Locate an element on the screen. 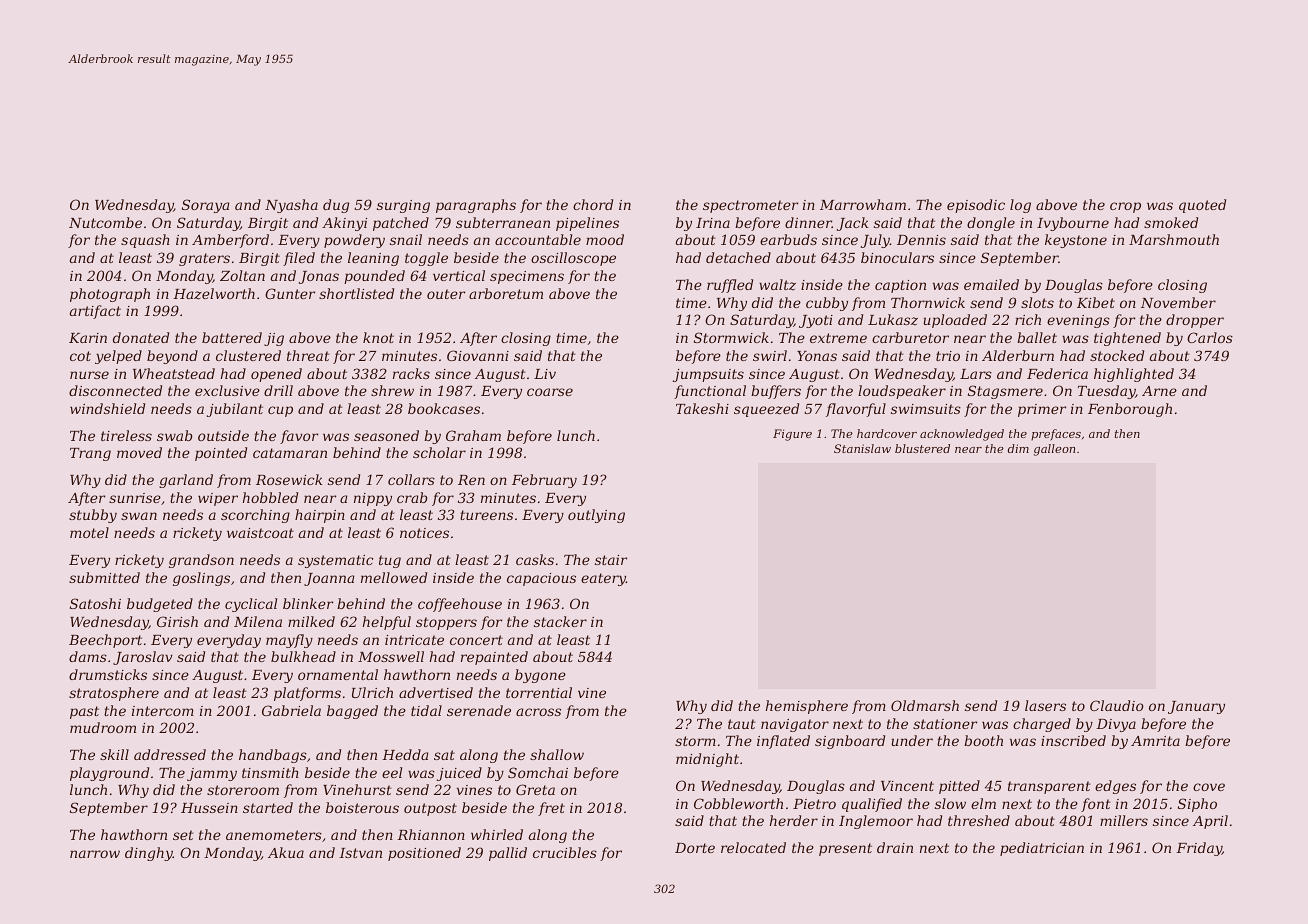 This screenshot has width=1308, height=924. Joanna is located at coordinates (329, 579).
